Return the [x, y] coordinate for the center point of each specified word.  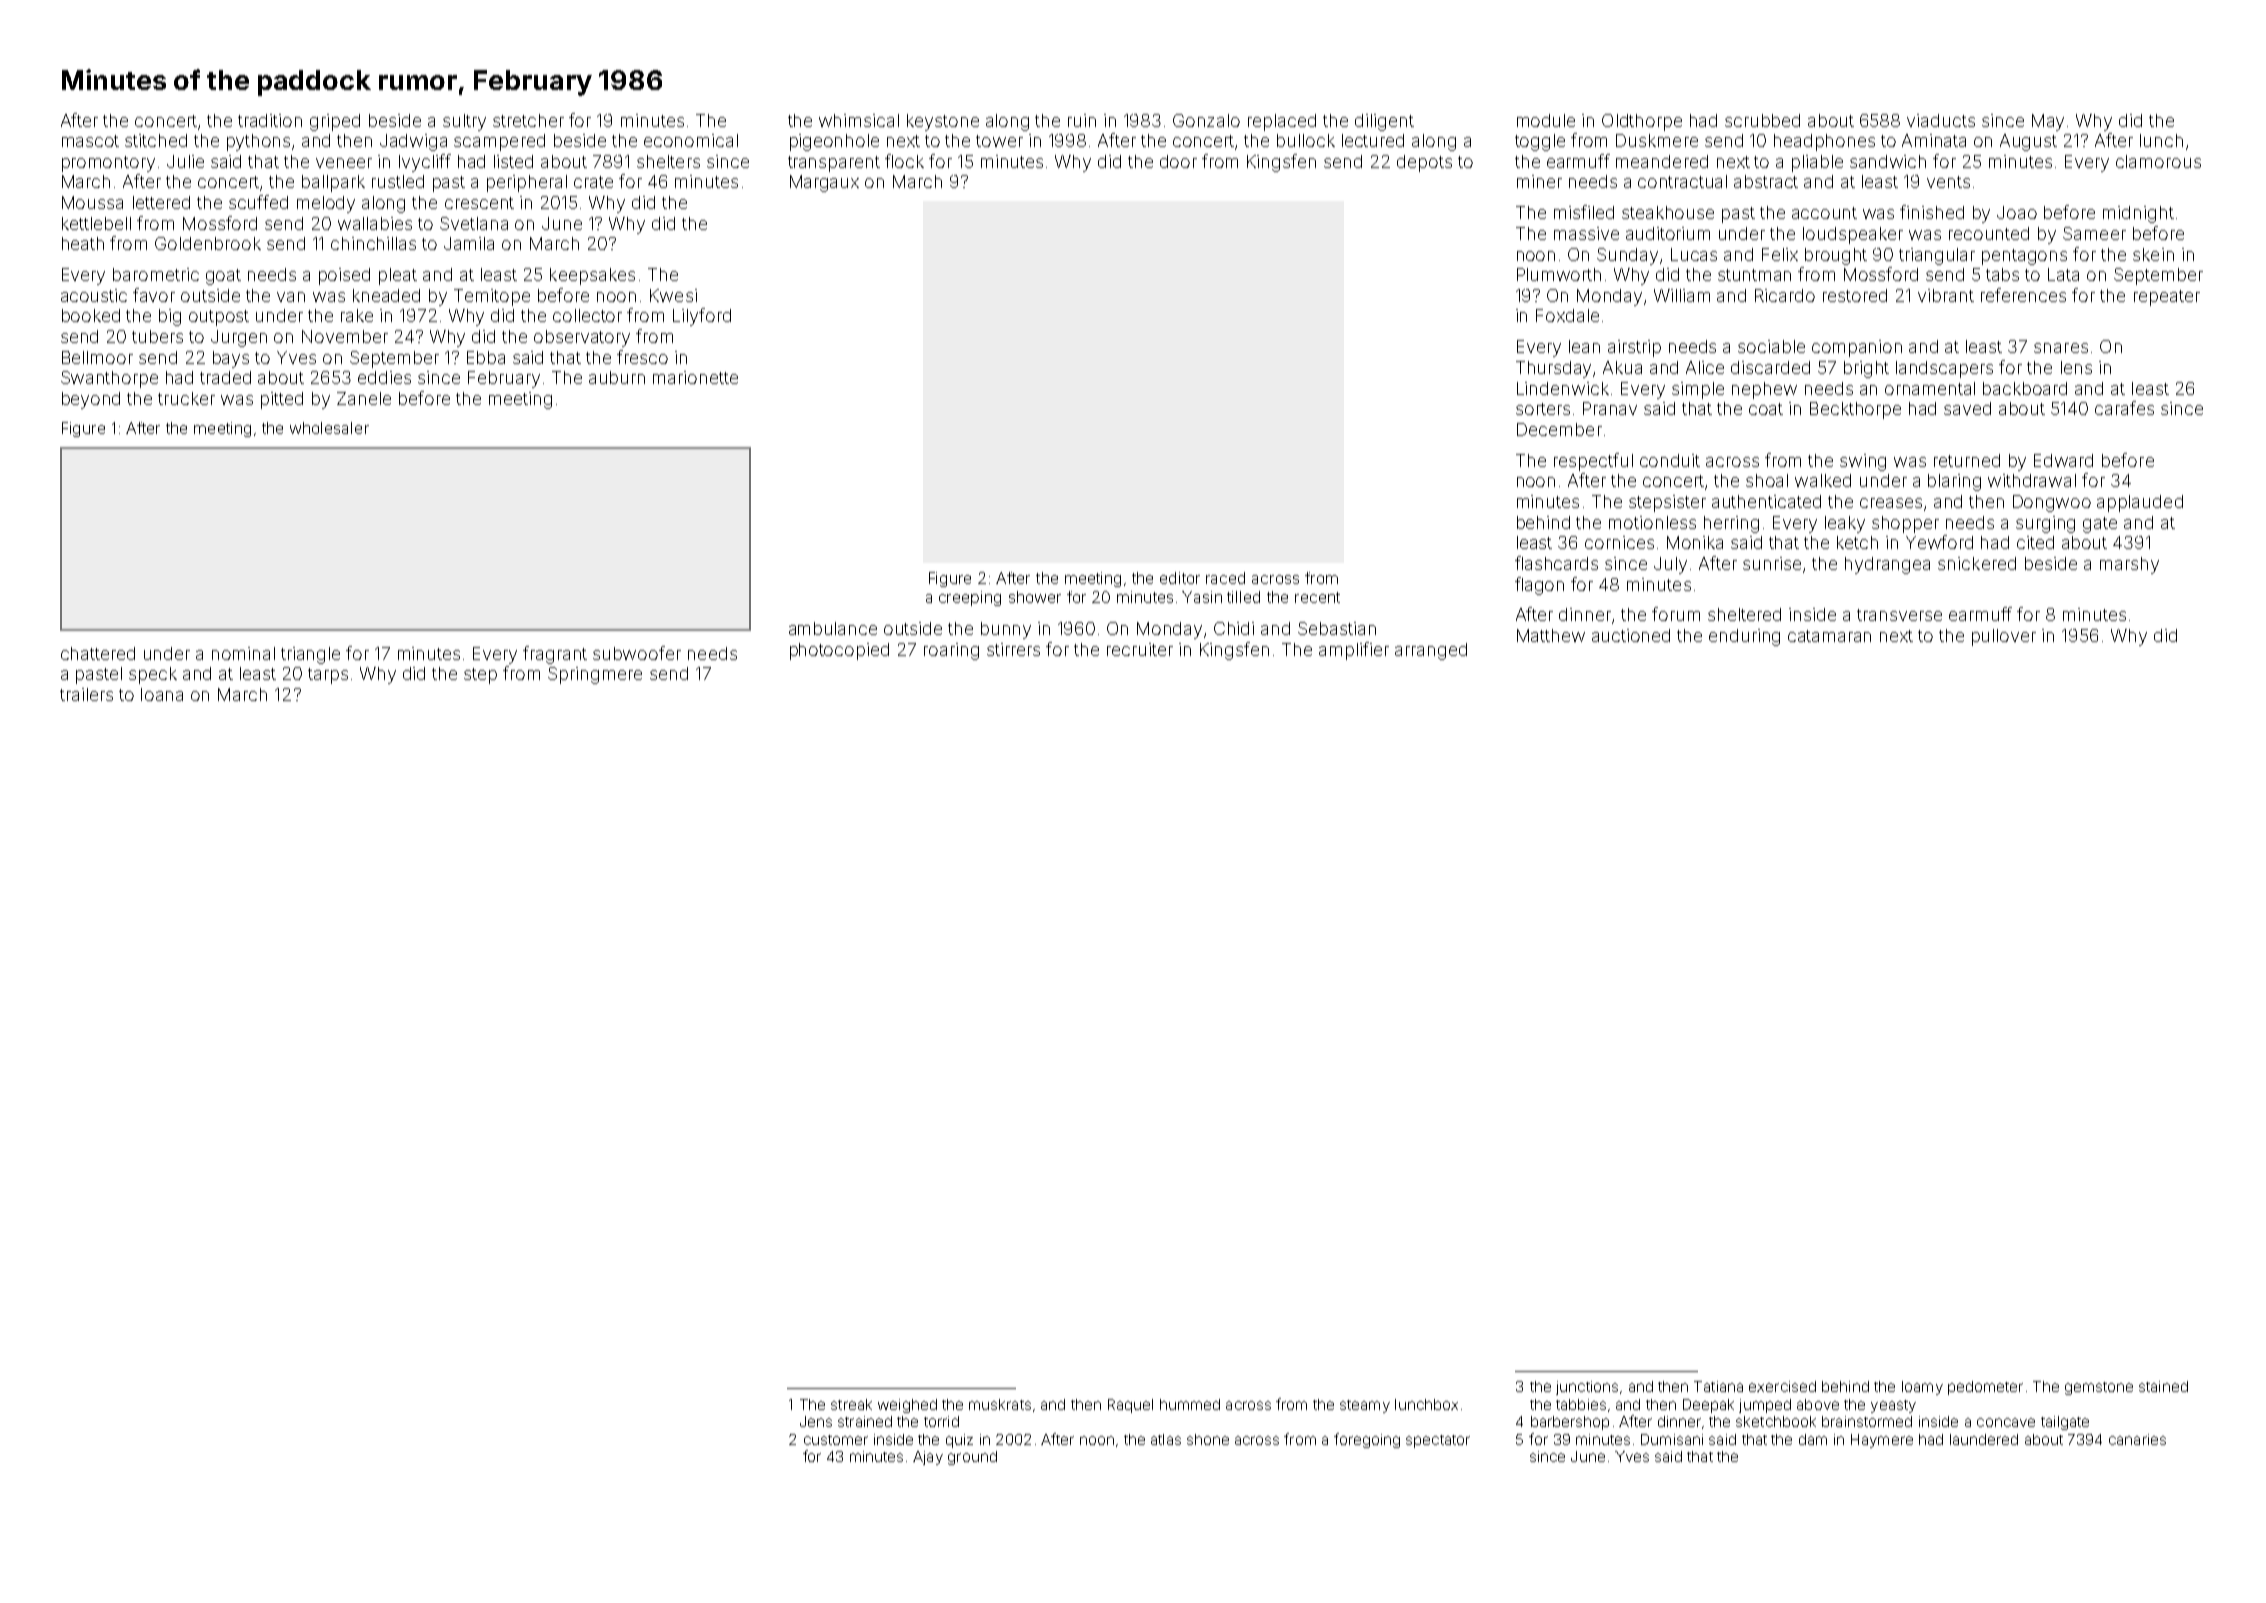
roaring [951, 651]
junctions [1587, 1388]
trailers [86, 694]
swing [1863, 462]
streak [851, 1404]
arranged [1431, 651]
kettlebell [96, 223]
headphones [1824, 142]
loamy [1922, 1388]
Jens [816, 1421]
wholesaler [329, 428]
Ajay [928, 1458]
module [1546, 120]
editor [1180, 578]
